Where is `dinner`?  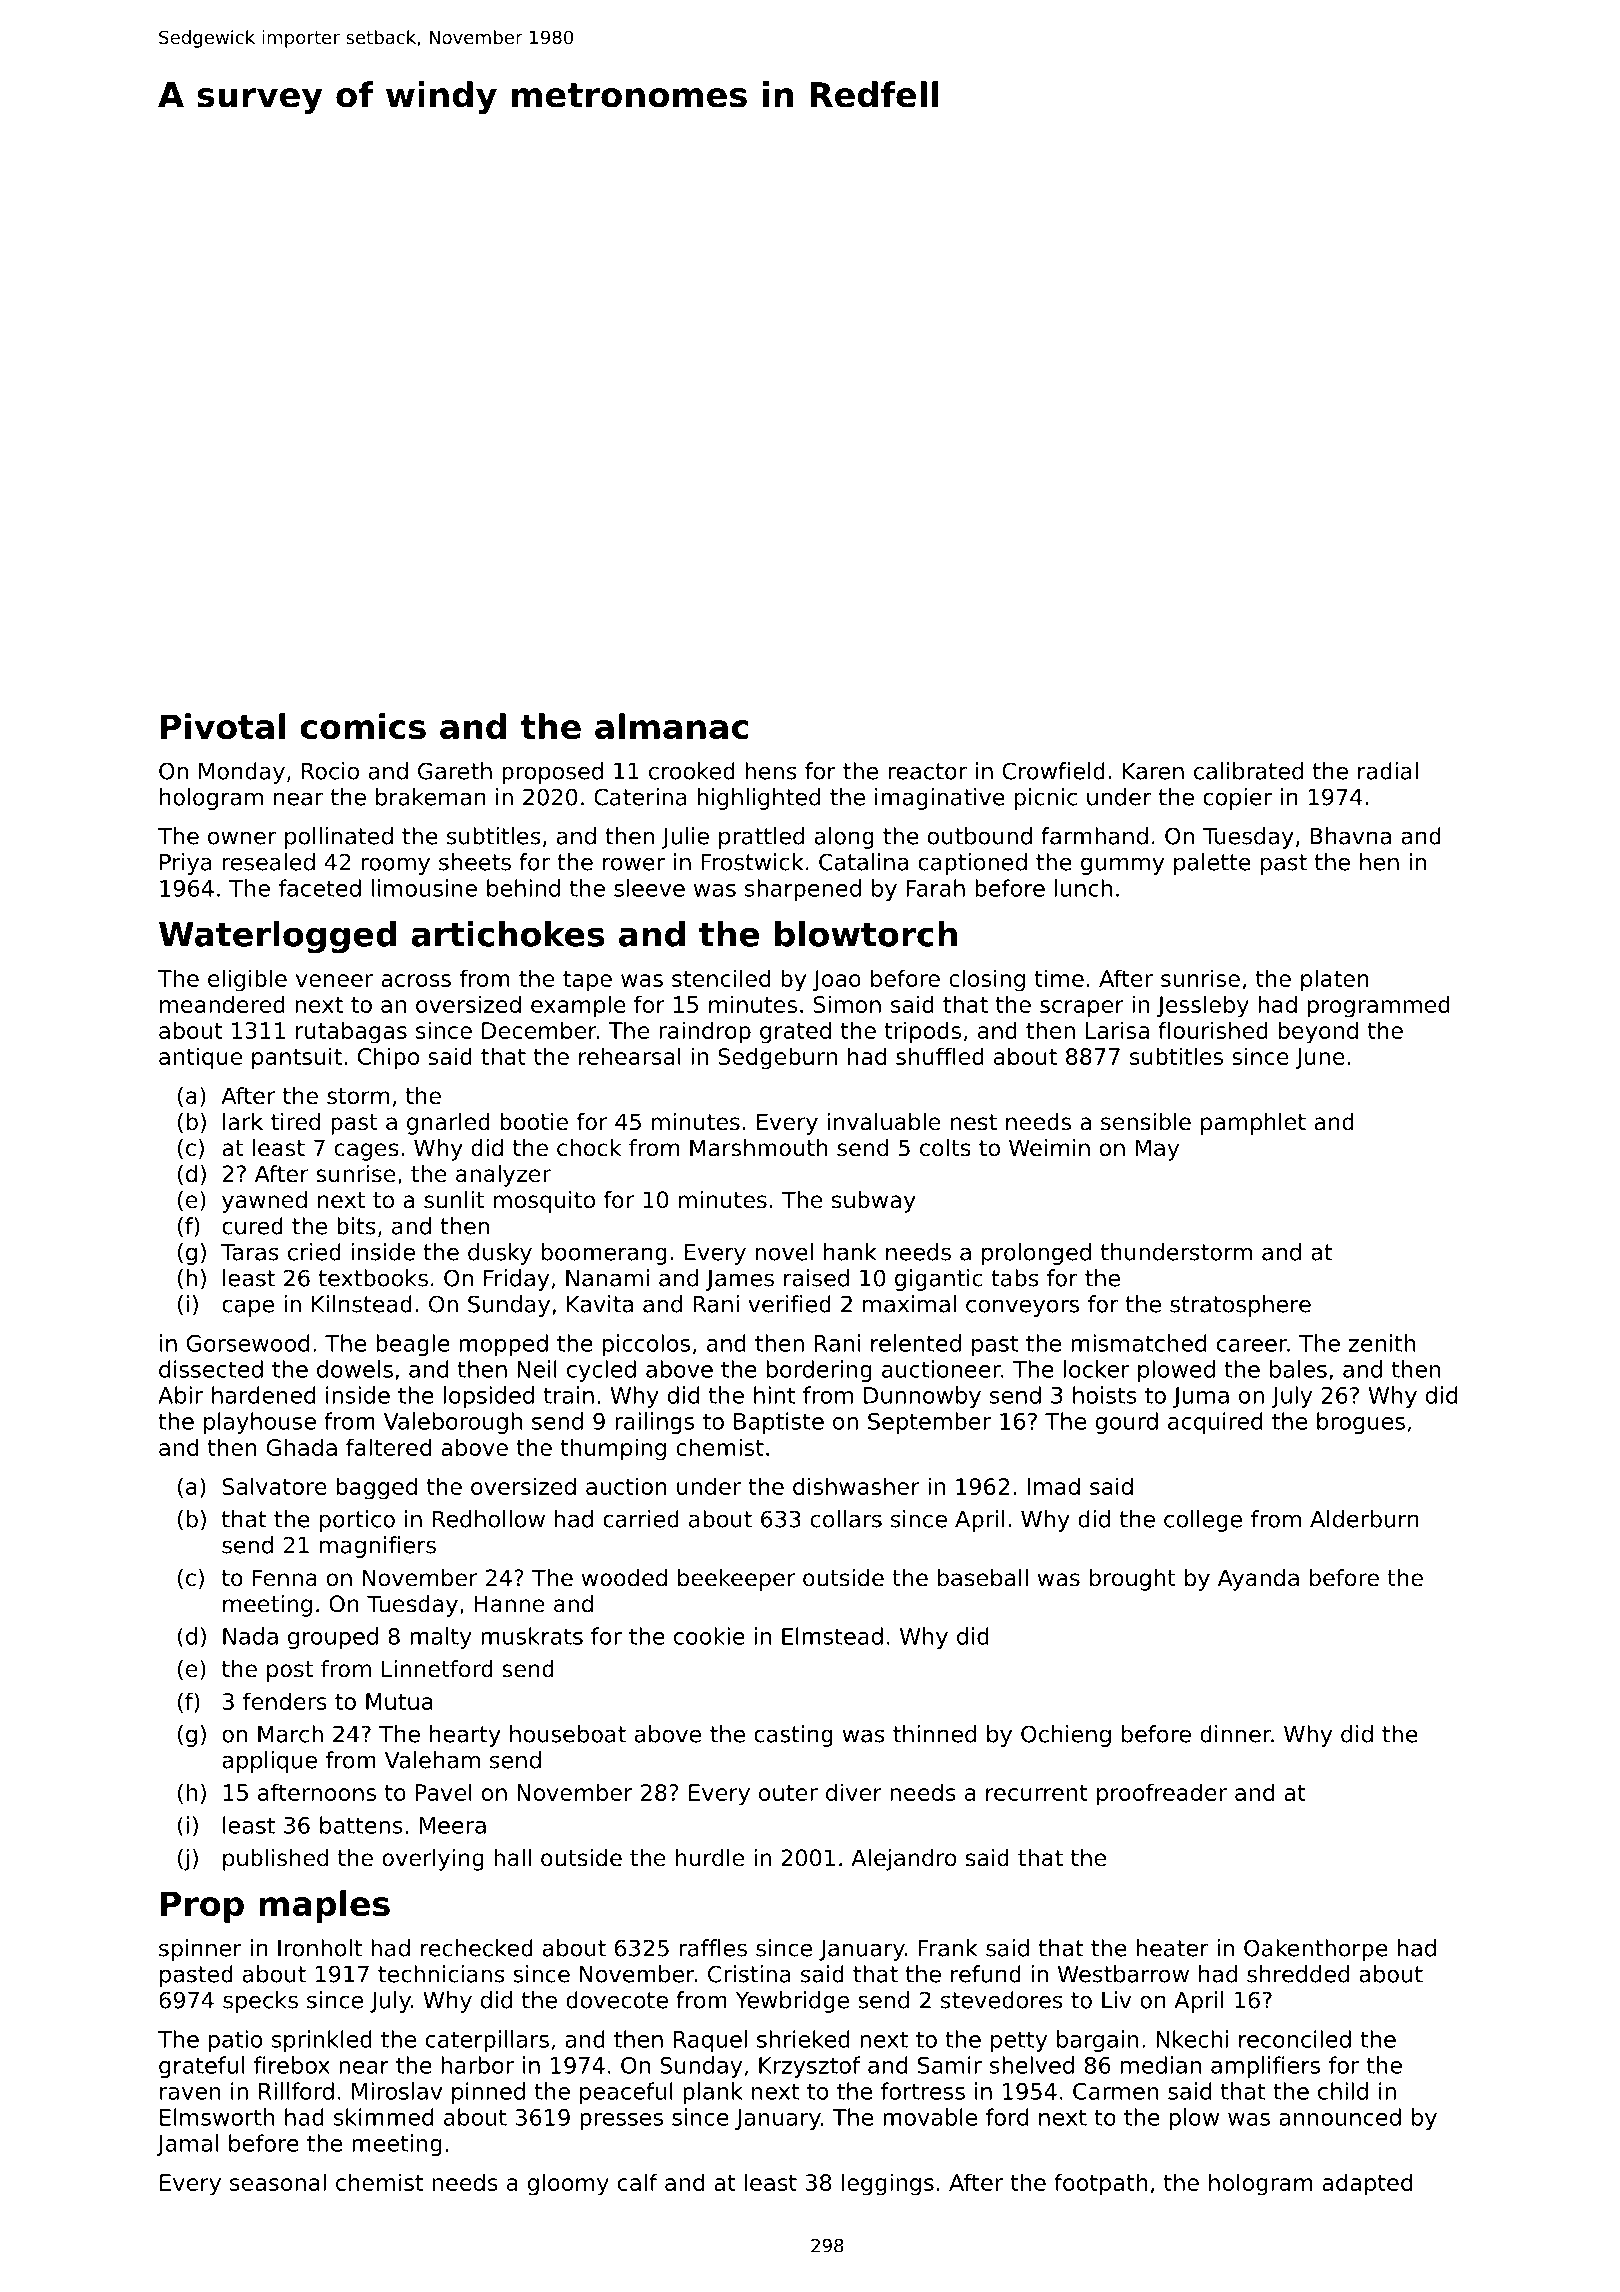
dinner is located at coordinates (1235, 1734).
